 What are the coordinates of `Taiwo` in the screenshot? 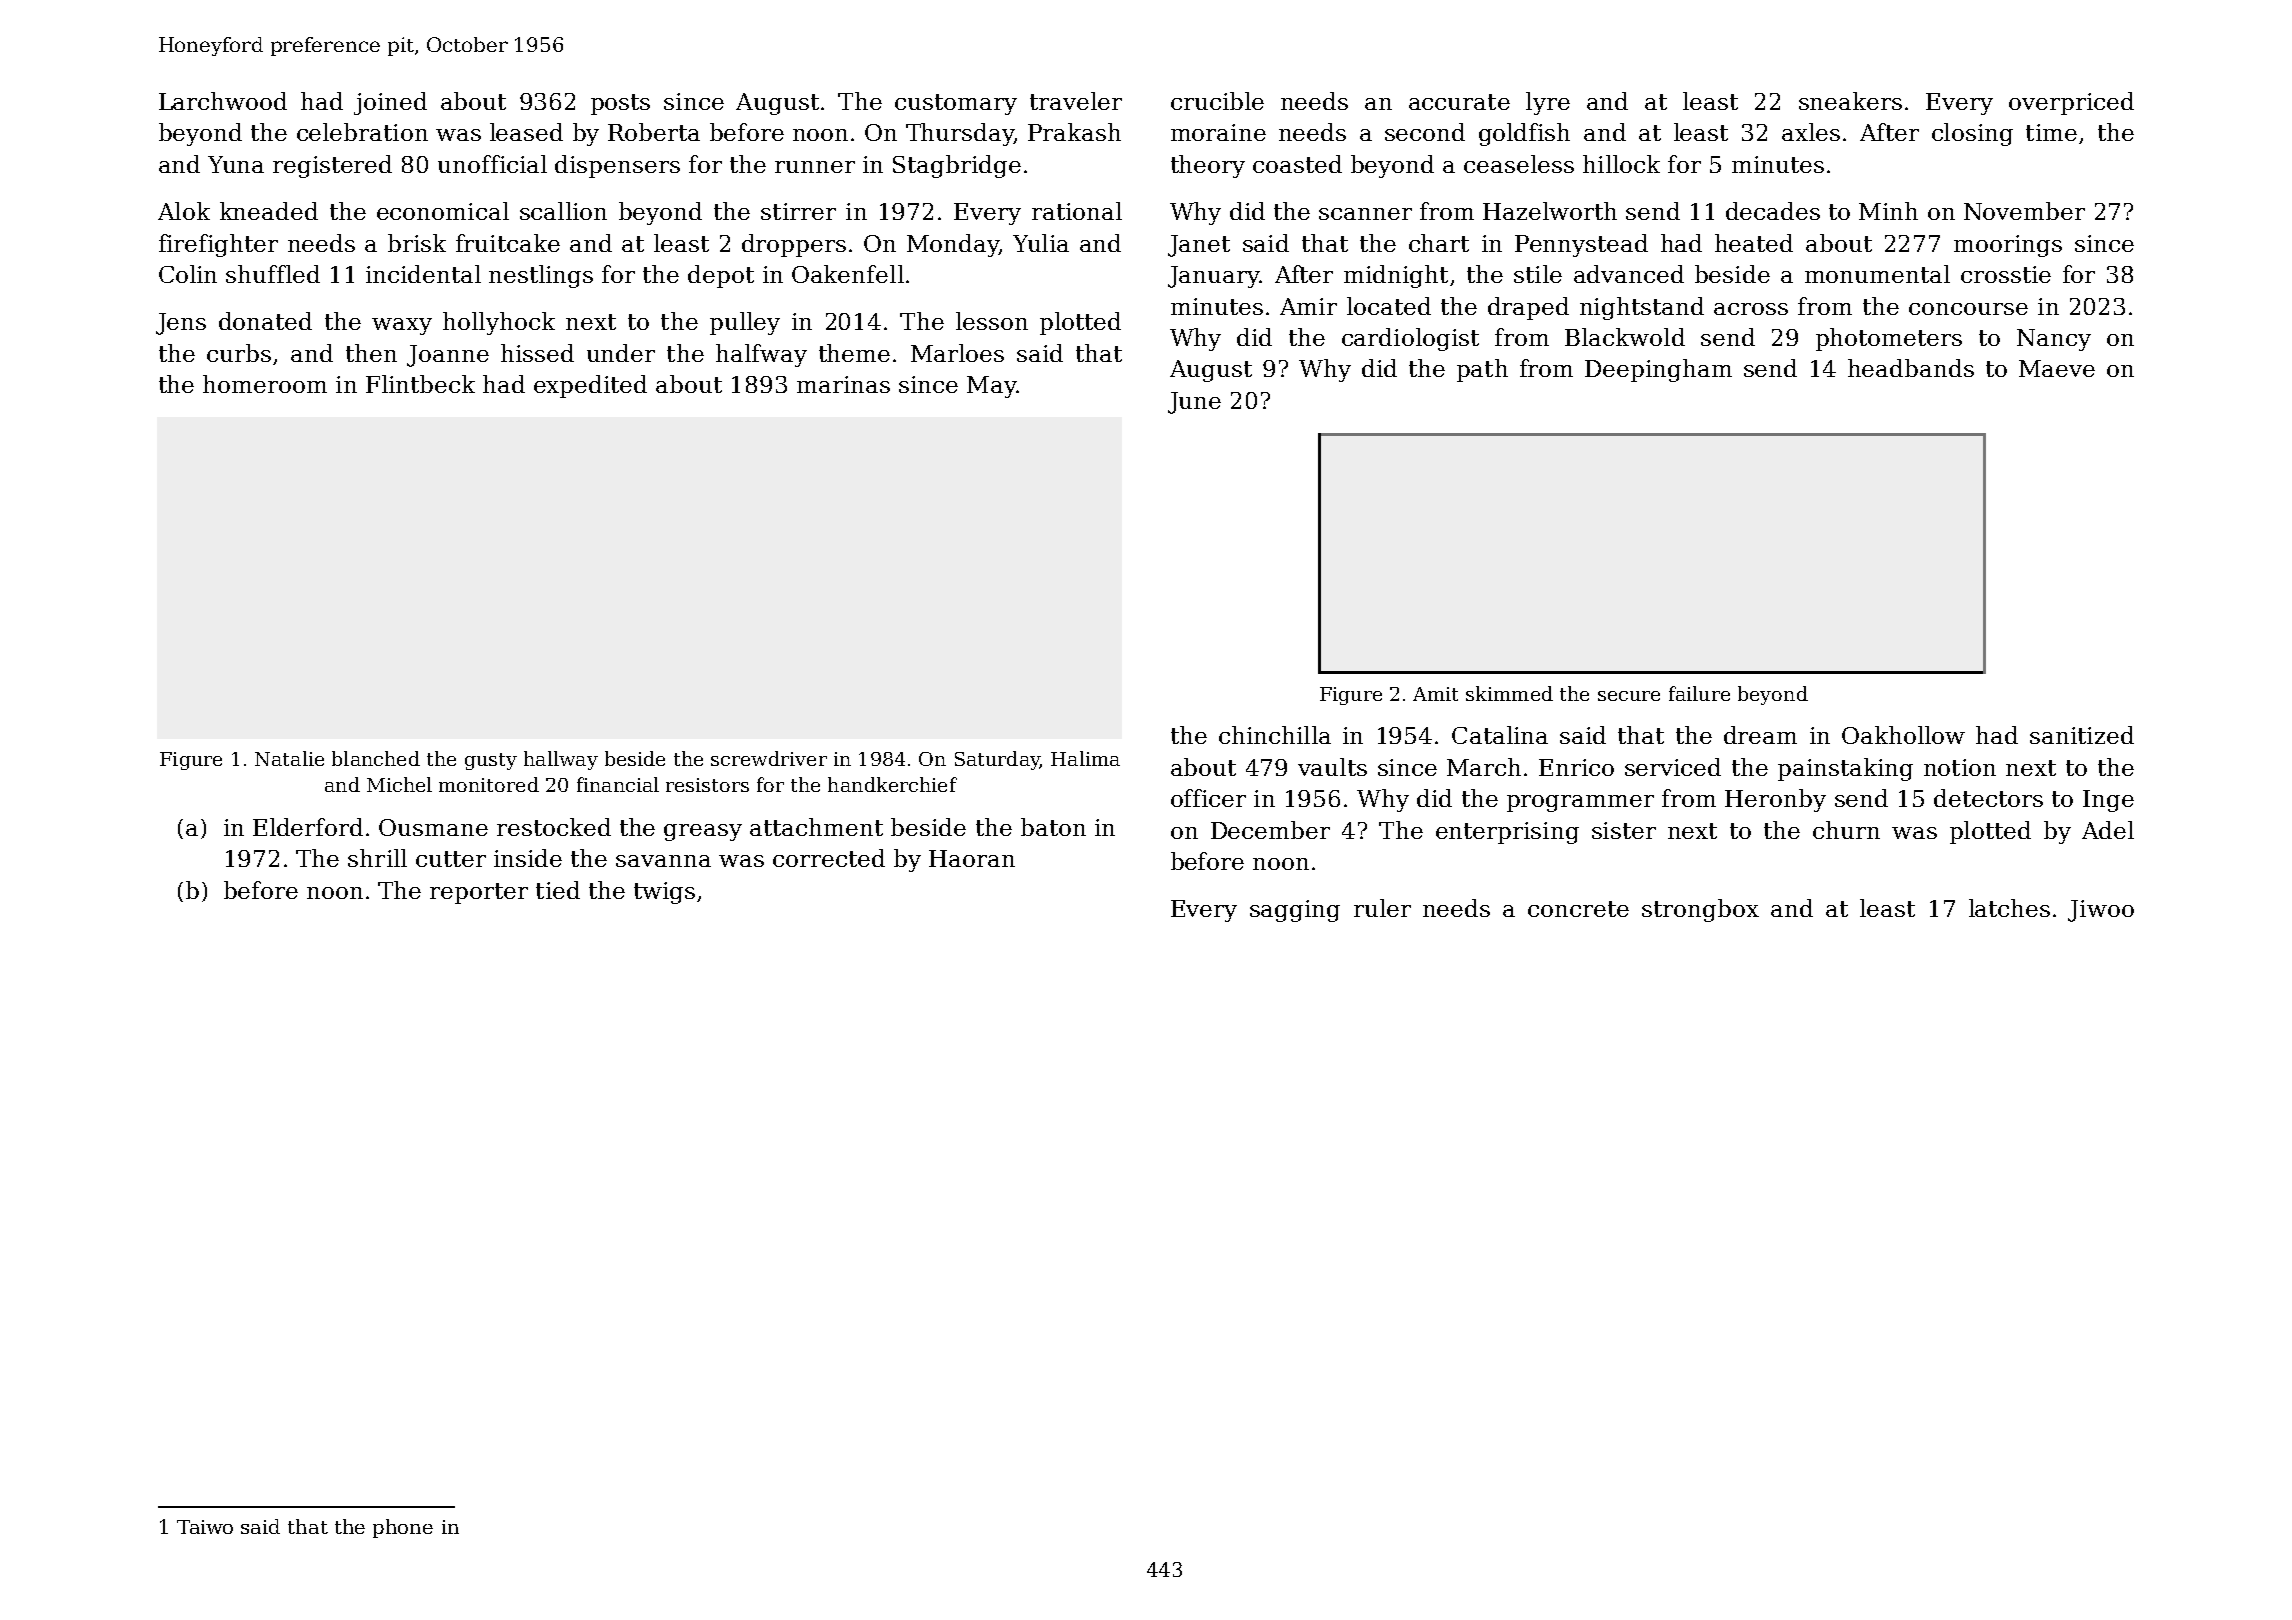 It's located at (205, 1527).
